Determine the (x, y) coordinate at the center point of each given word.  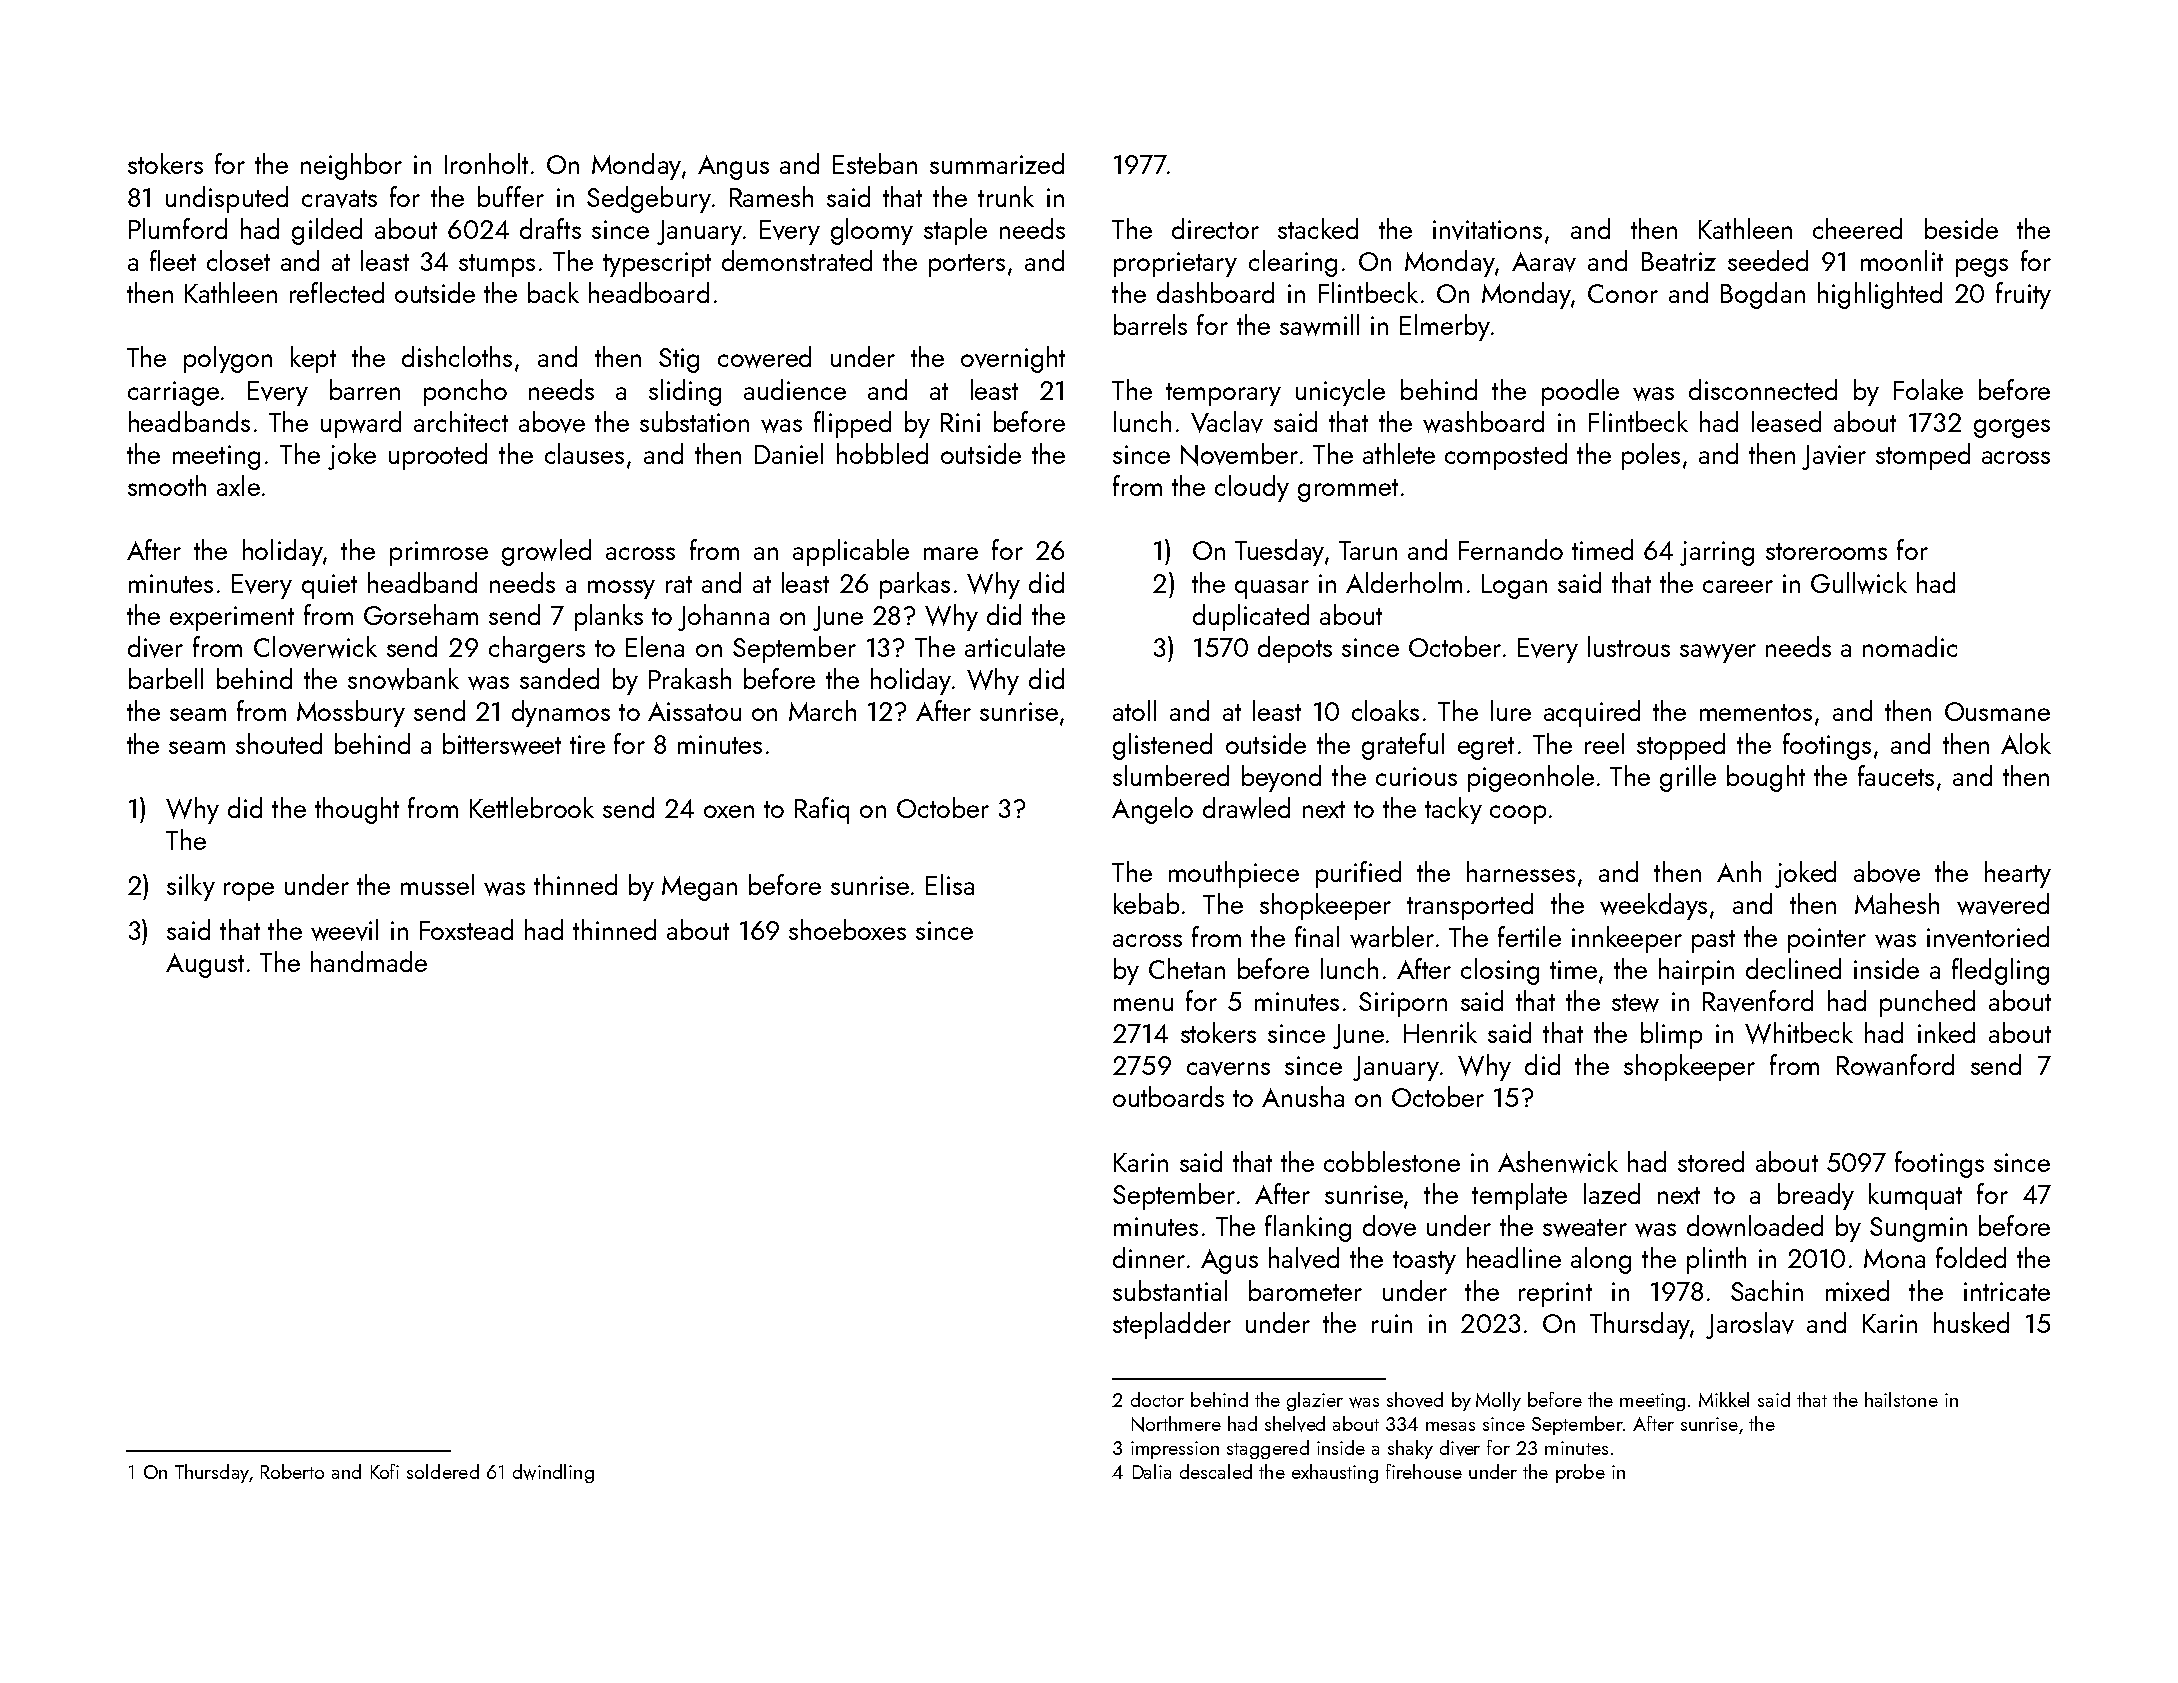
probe (1580, 1473)
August (205, 965)
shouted (279, 743)
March (822, 710)
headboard (649, 292)
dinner (1149, 1257)
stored (1711, 1161)
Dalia (1152, 1471)
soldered (443, 1471)
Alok (2026, 743)
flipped (852, 424)
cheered (1857, 228)
